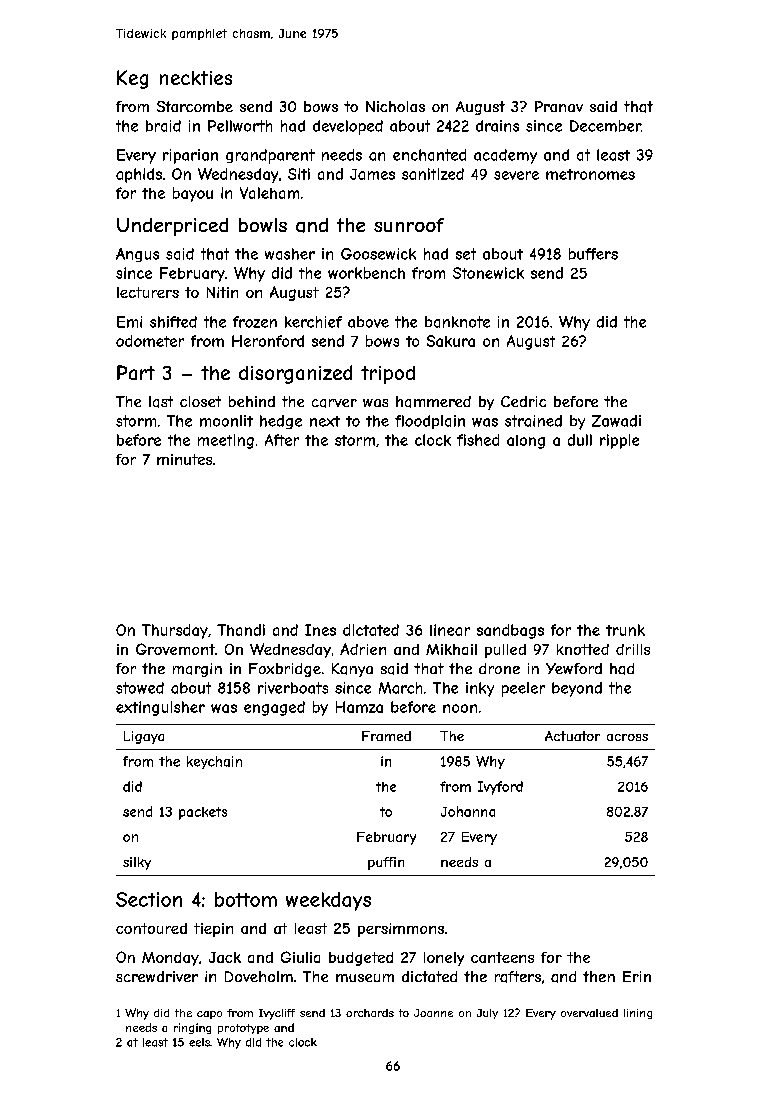 This document has width=771, height=1095. Describe the element at coordinates (290, 254) in the document. I see `washer` at that location.
